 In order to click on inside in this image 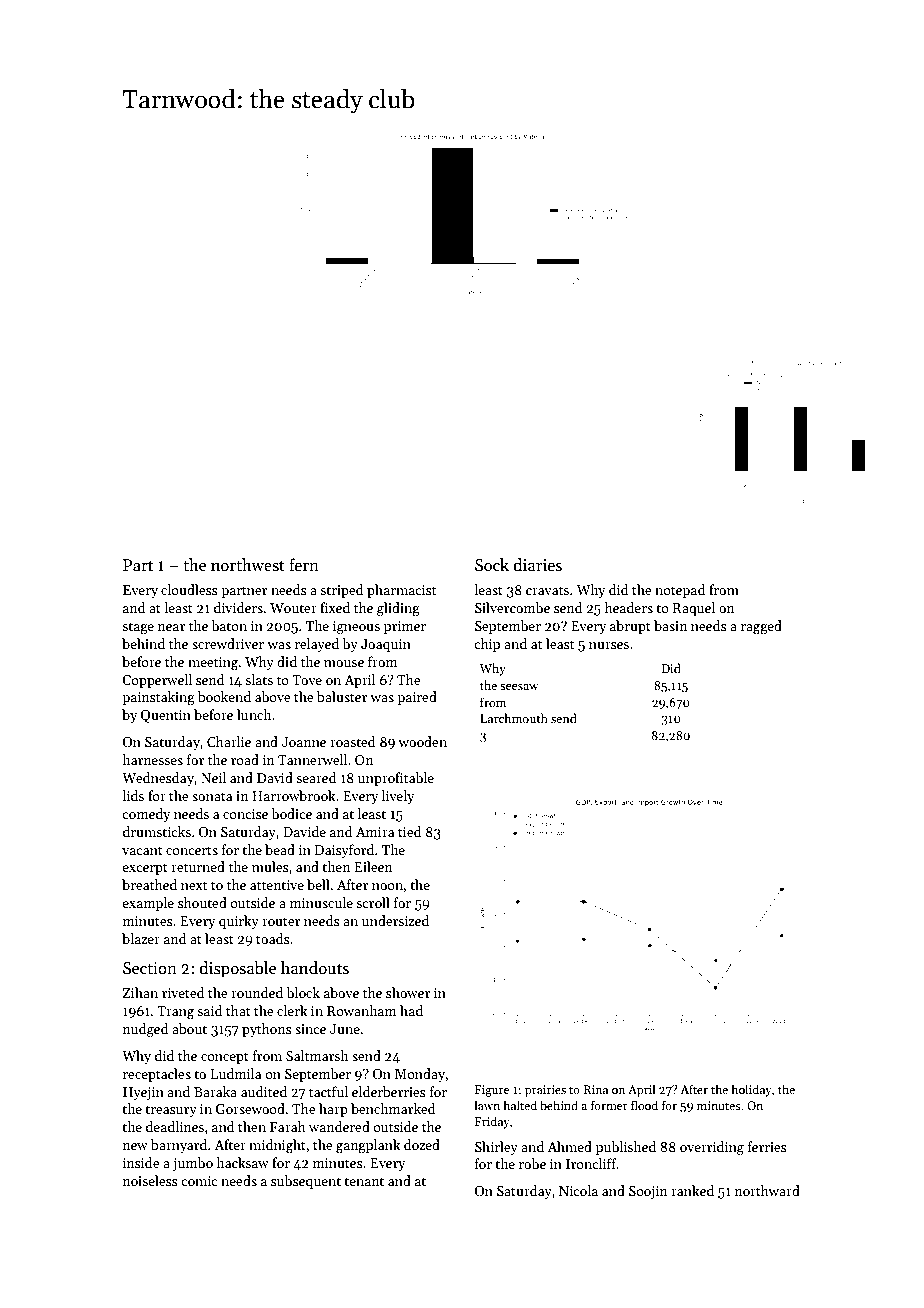, I will do `click(141, 1162)`.
